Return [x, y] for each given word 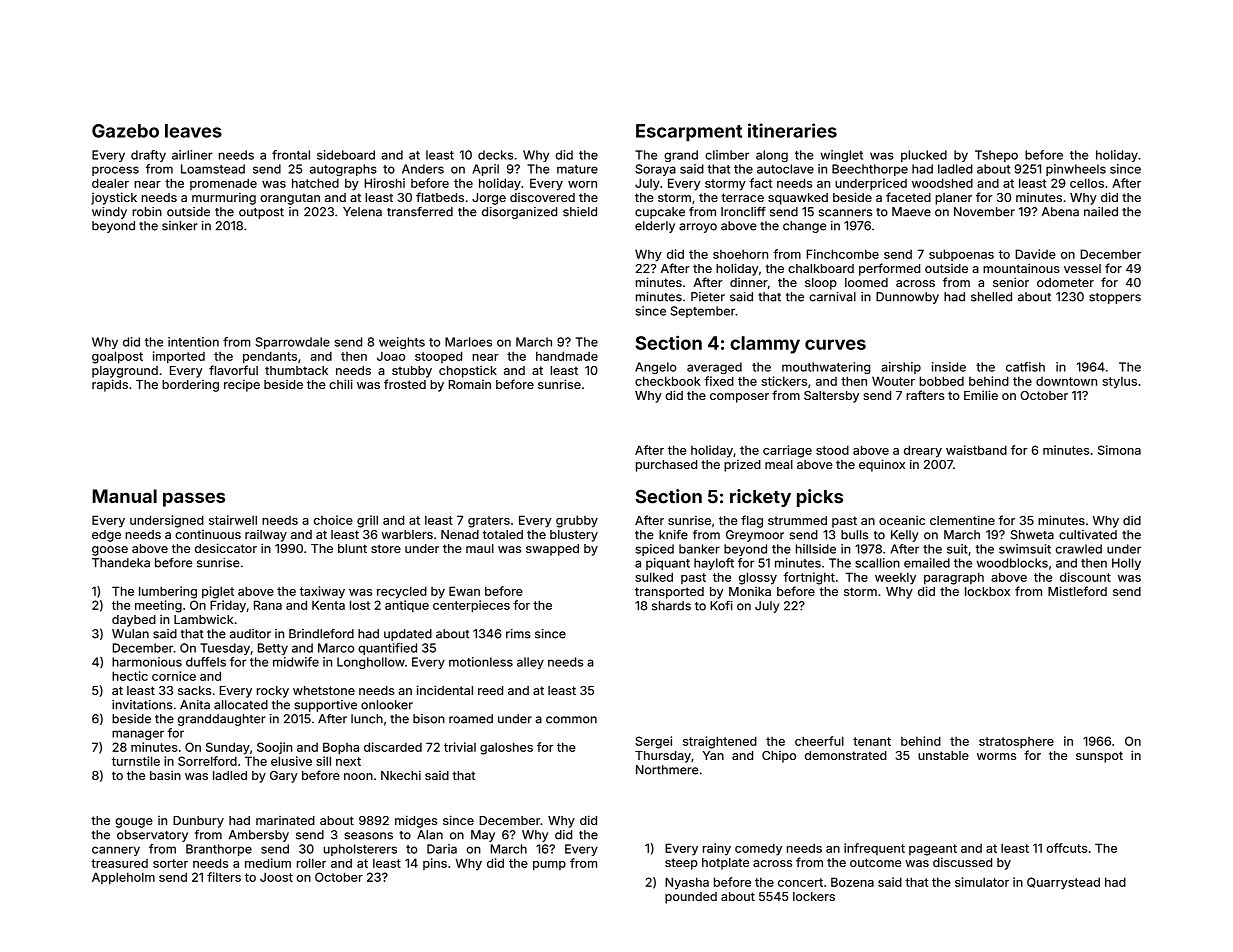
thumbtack [296, 370]
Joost [276, 877]
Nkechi [401, 775]
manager [138, 735]
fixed [719, 381]
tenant [872, 741]
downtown [1066, 381]
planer [953, 199]
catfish [1025, 367]
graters [489, 522]
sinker [180, 226]
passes [194, 499]
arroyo [698, 228]
